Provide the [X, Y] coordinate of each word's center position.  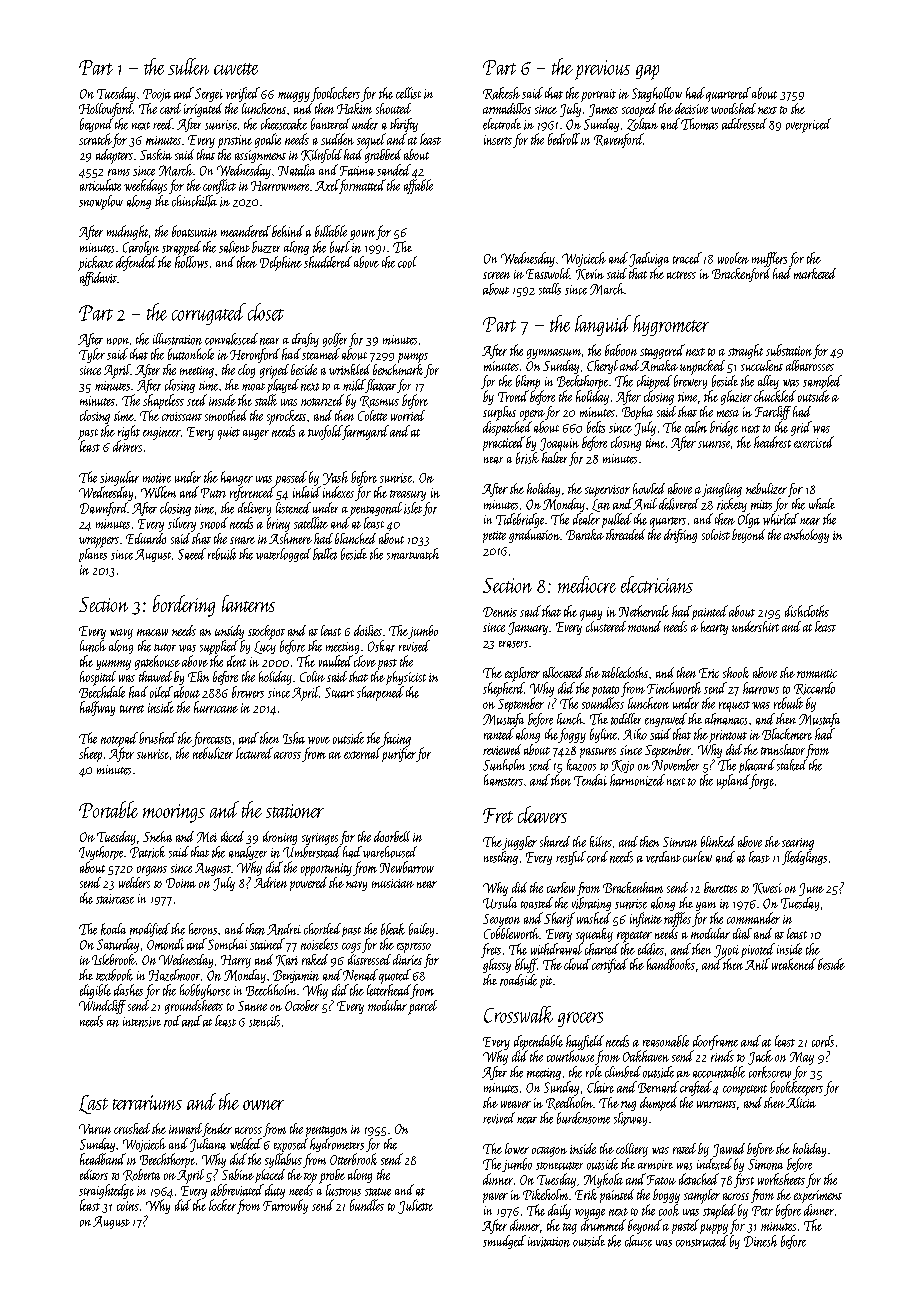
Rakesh [501, 93]
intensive [142, 1022]
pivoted [758, 950]
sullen [188, 66]
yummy [113, 665]
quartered [728, 94]
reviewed [502, 749]
